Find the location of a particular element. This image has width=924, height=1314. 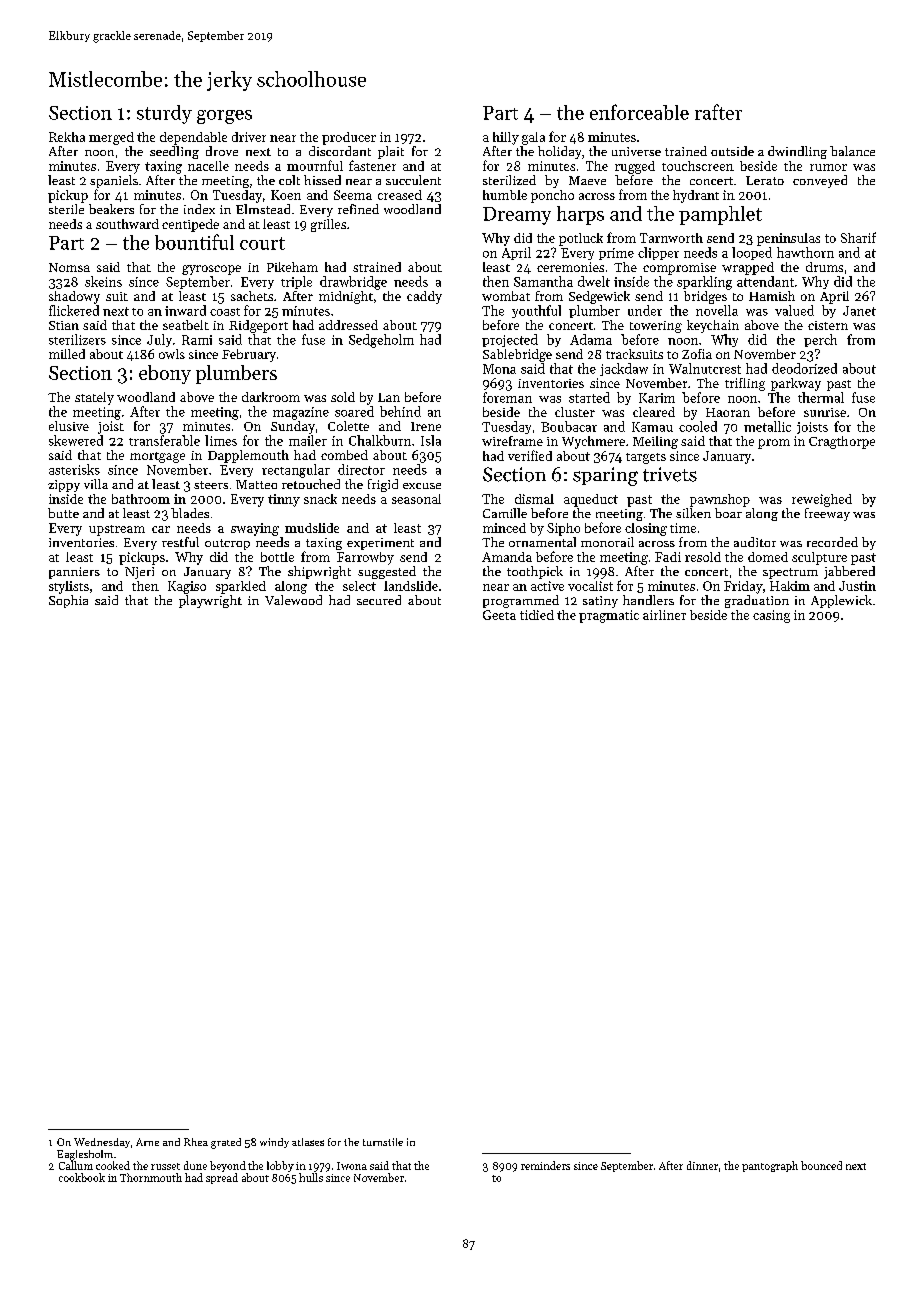

stately is located at coordinates (94, 398).
